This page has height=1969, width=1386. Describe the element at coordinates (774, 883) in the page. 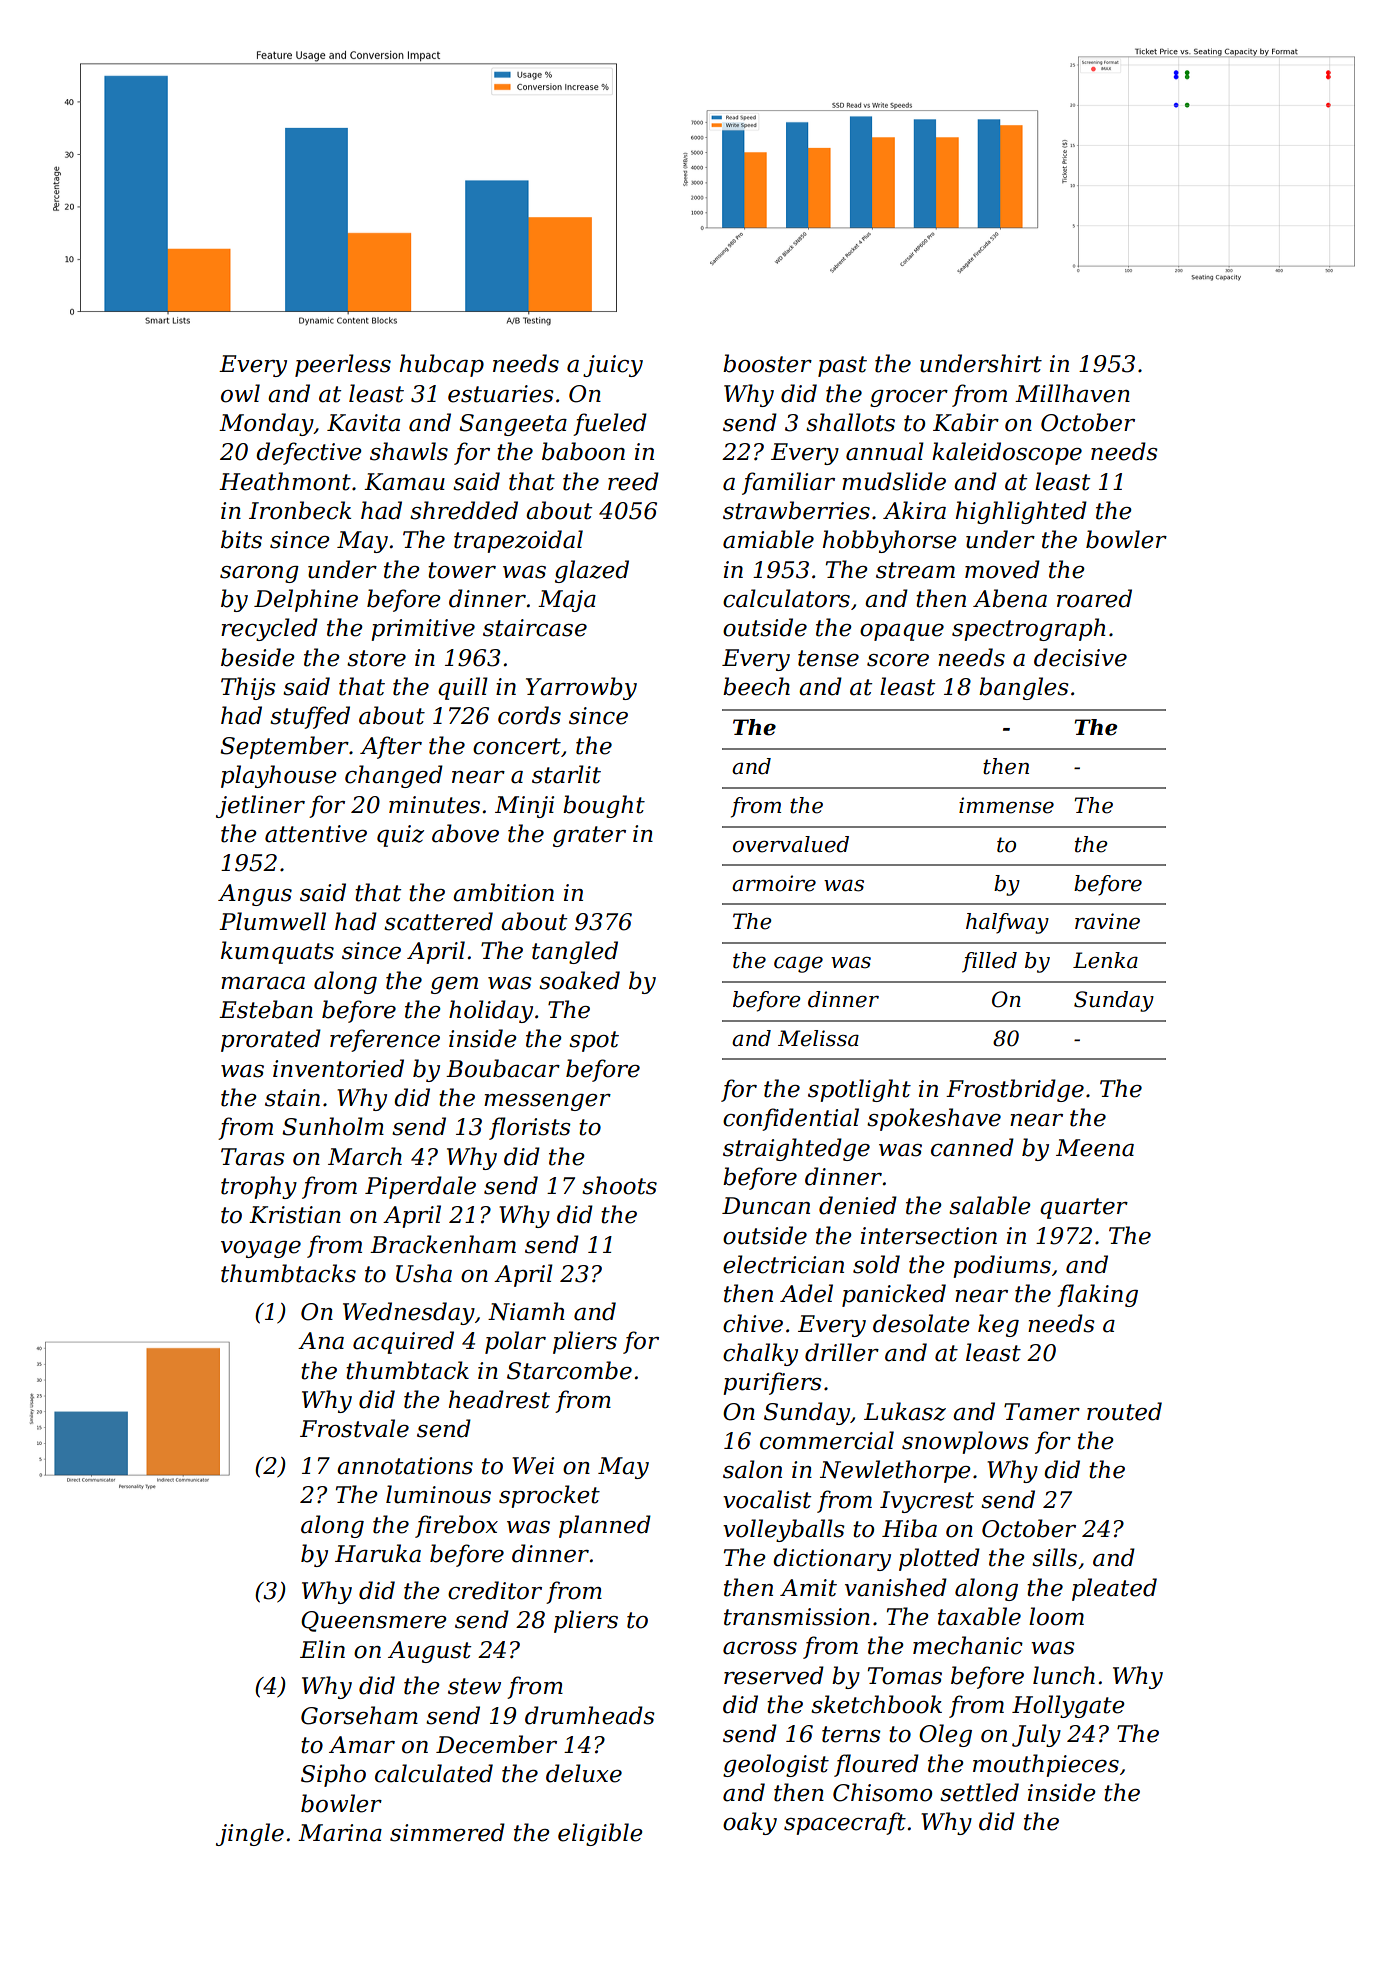

I see `armoire` at that location.
